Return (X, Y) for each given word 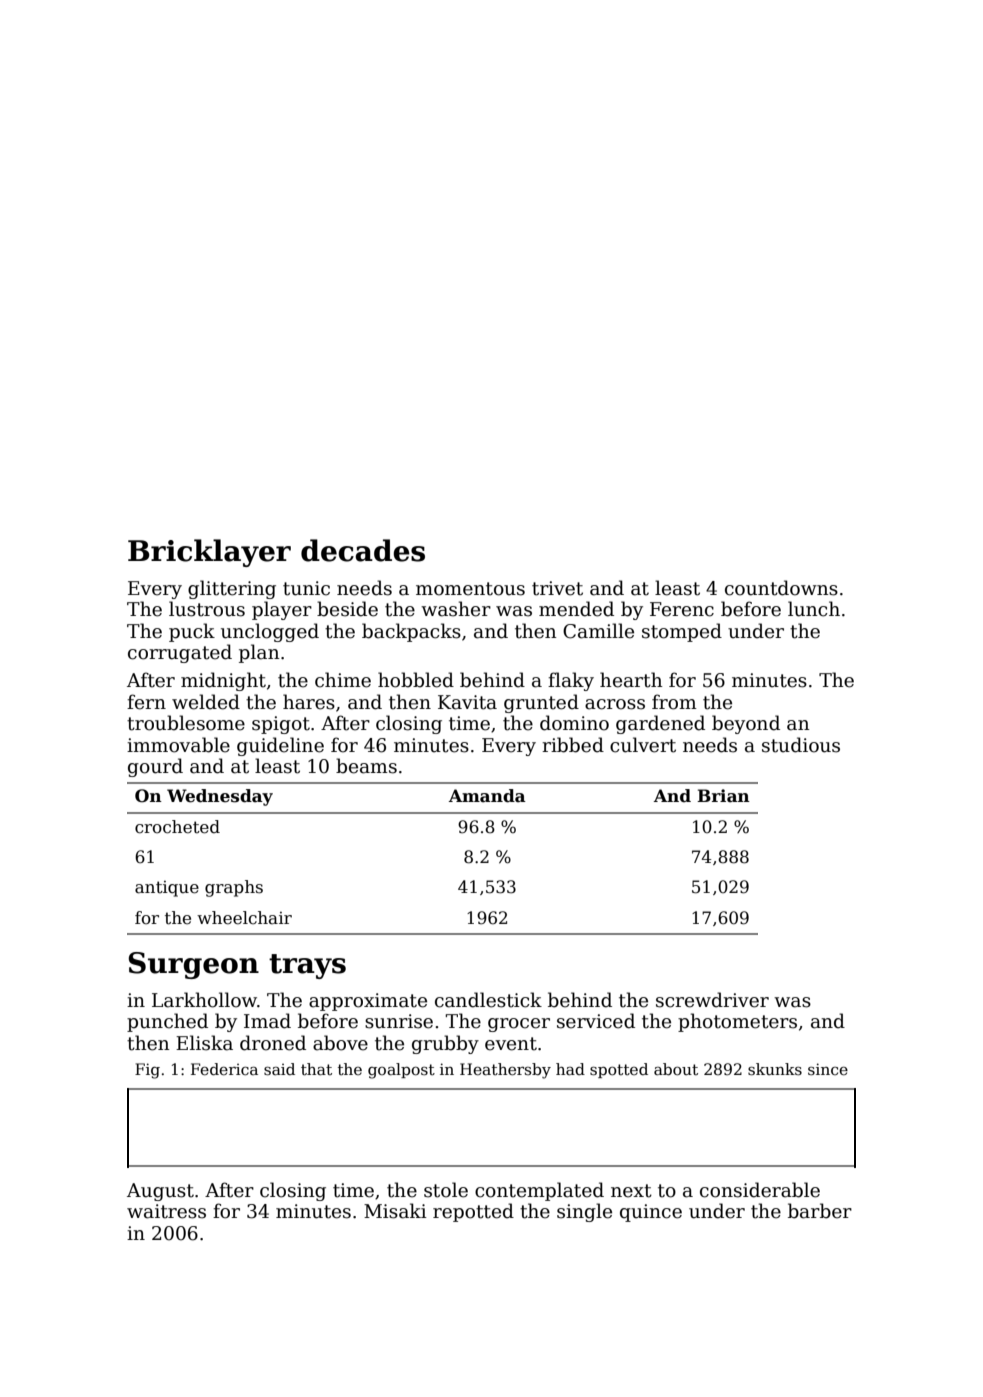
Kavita (467, 702)
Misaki (395, 1211)
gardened (660, 724)
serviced (596, 1021)
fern (146, 702)
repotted (473, 1212)
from (674, 702)
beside (347, 609)
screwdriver (712, 1000)
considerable (760, 1190)
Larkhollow (204, 1000)
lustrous (207, 609)
